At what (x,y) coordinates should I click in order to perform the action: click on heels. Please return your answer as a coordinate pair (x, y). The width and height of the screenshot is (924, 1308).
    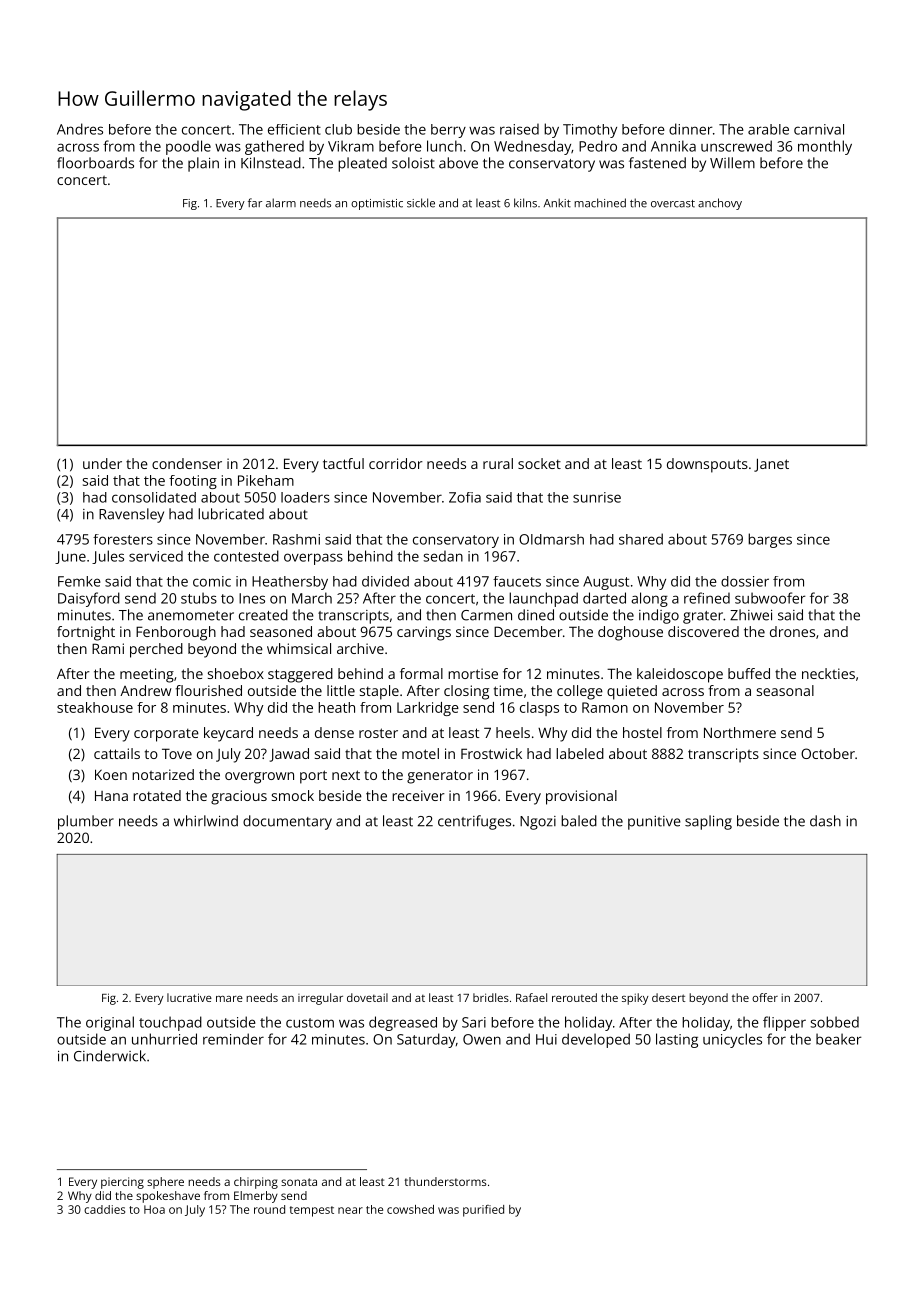
    Looking at the image, I should click on (513, 732).
